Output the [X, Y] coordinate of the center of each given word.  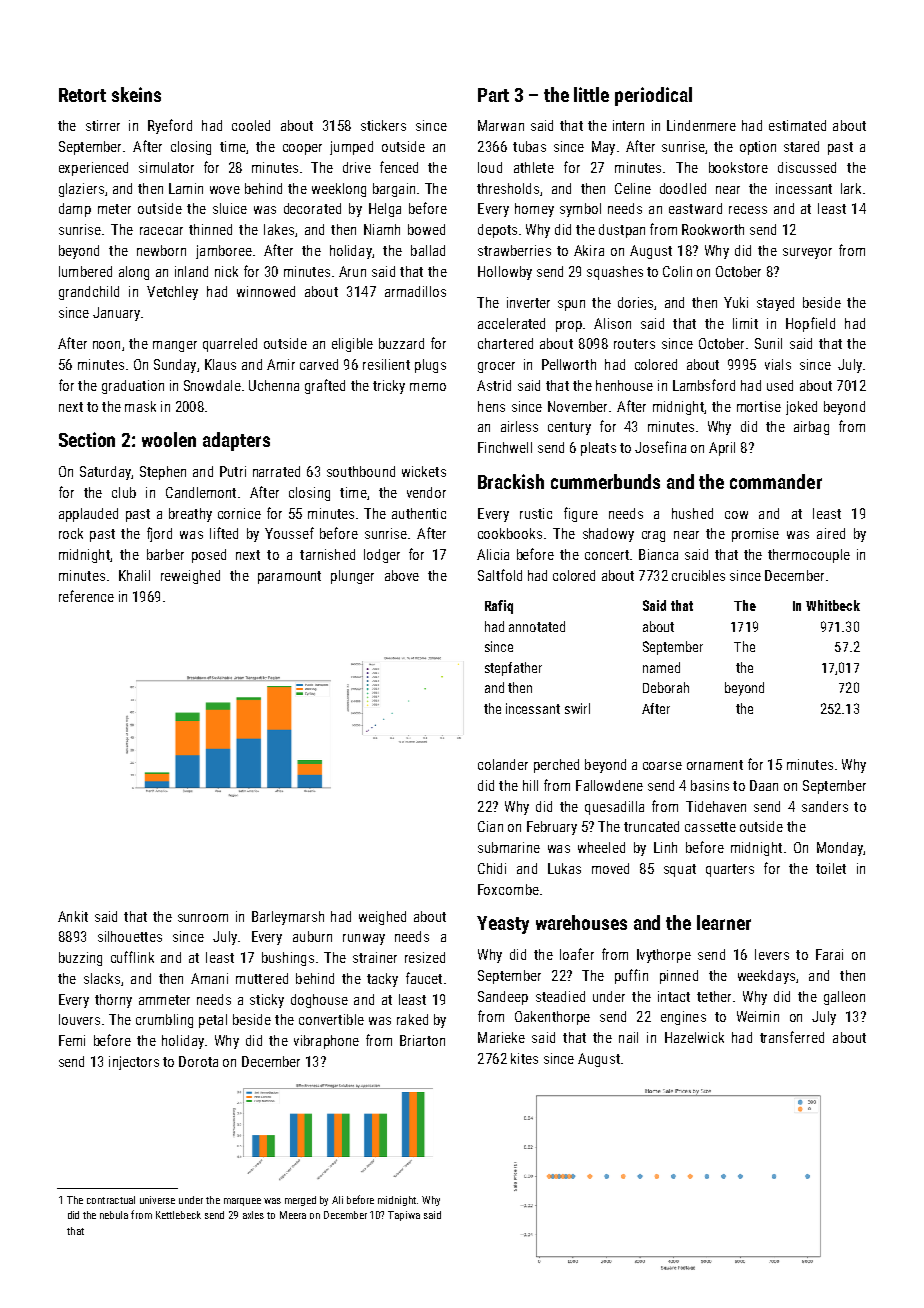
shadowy [608, 535]
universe [157, 1200]
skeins [136, 94]
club [124, 492]
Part [493, 95]
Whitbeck [833, 605]
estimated [797, 125]
